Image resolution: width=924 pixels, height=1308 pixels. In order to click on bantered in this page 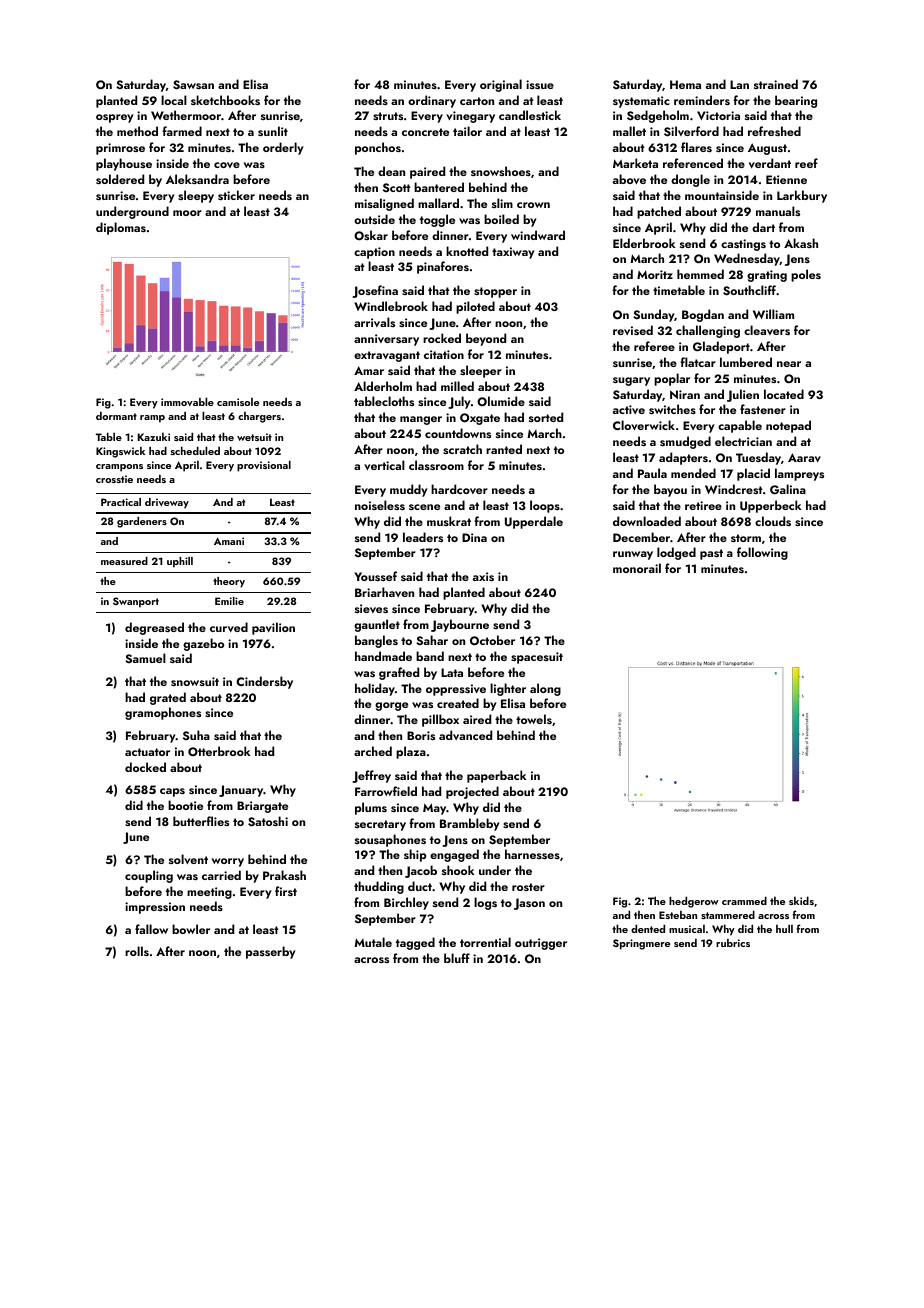, I will do `click(439, 187)`.
